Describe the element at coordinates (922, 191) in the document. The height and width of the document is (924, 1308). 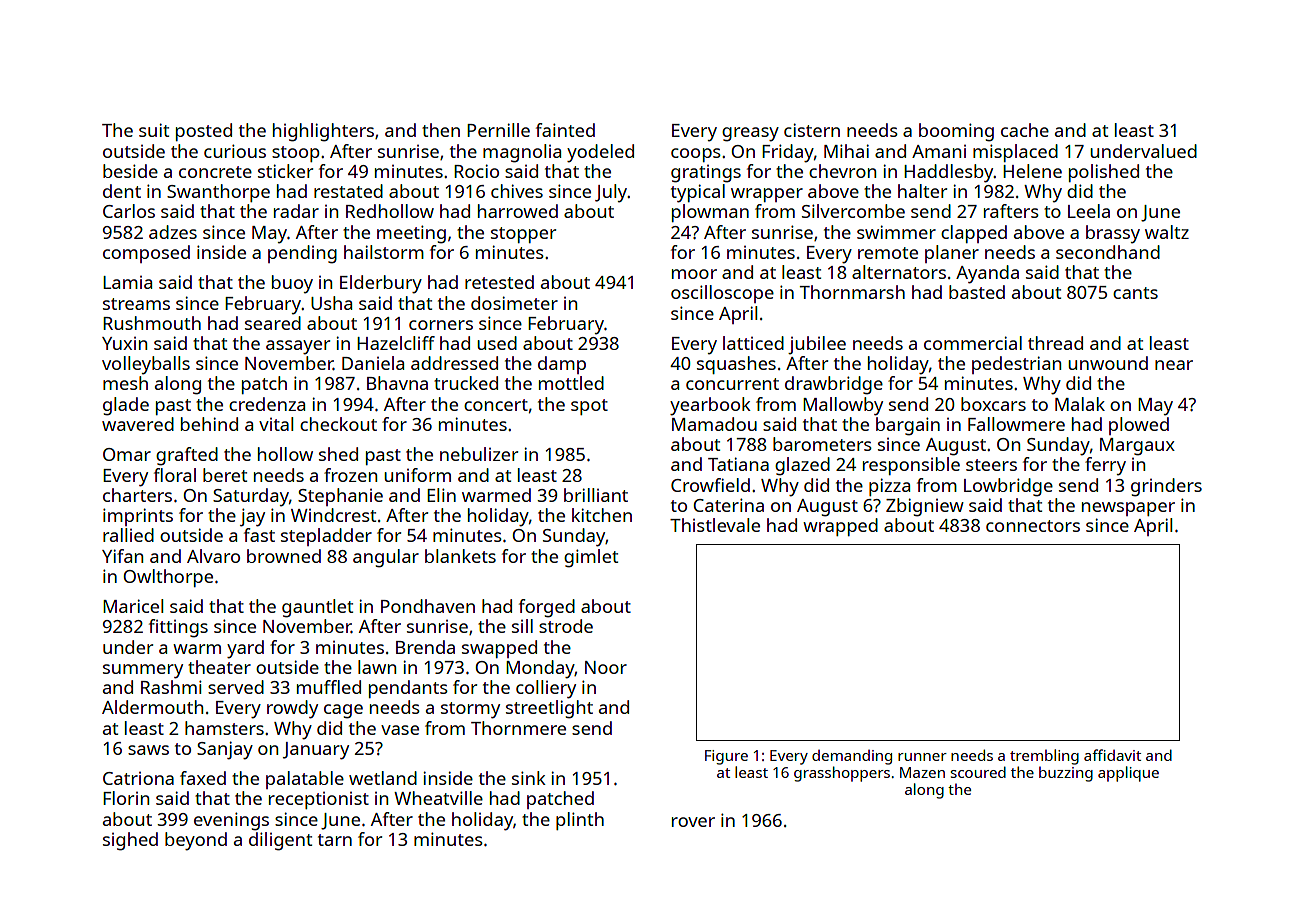
I see `halter` at that location.
